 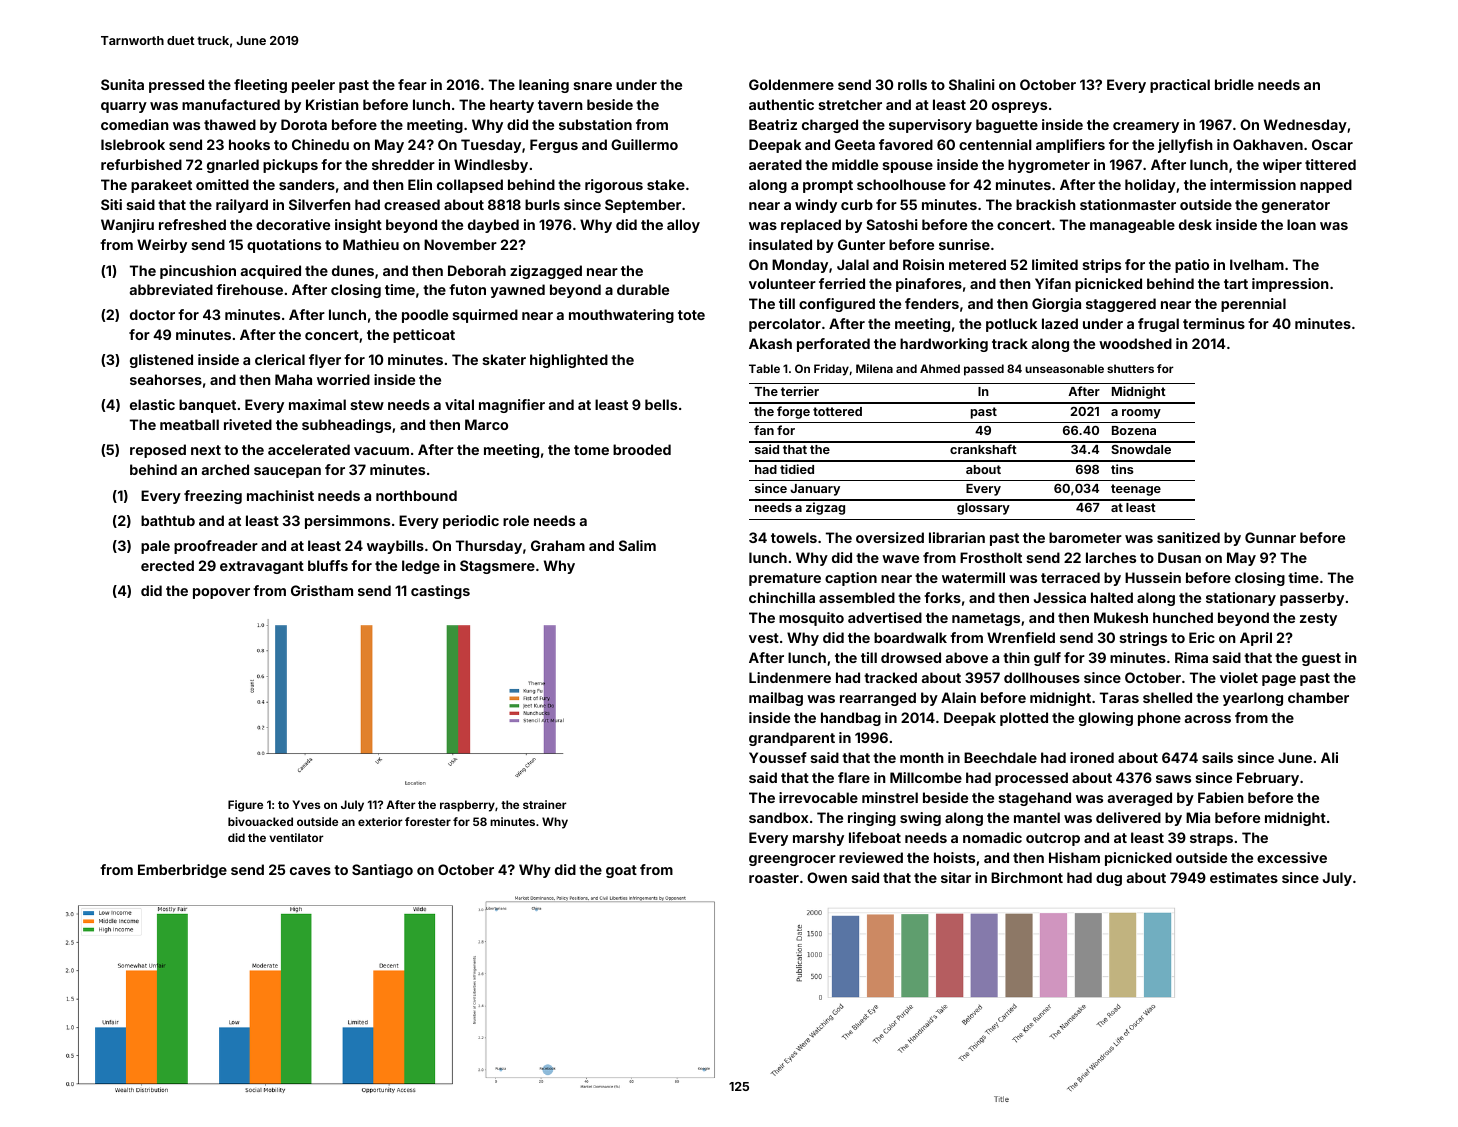 What do you see at coordinates (133, 144) in the screenshot?
I see `Islebrook` at bounding box center [133, 144].
